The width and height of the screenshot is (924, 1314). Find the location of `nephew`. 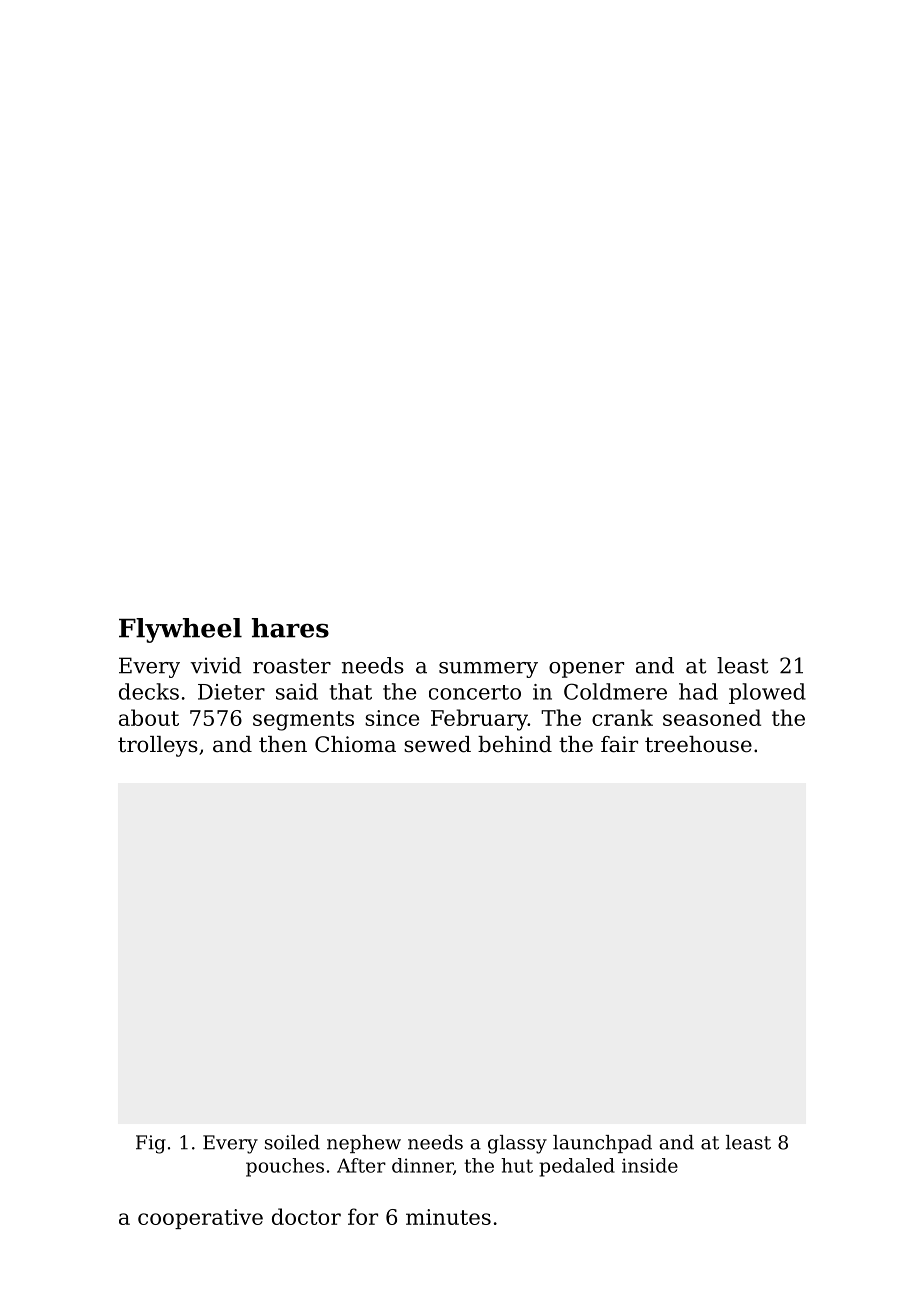

nephew is located at coordinates (364, 1144).
